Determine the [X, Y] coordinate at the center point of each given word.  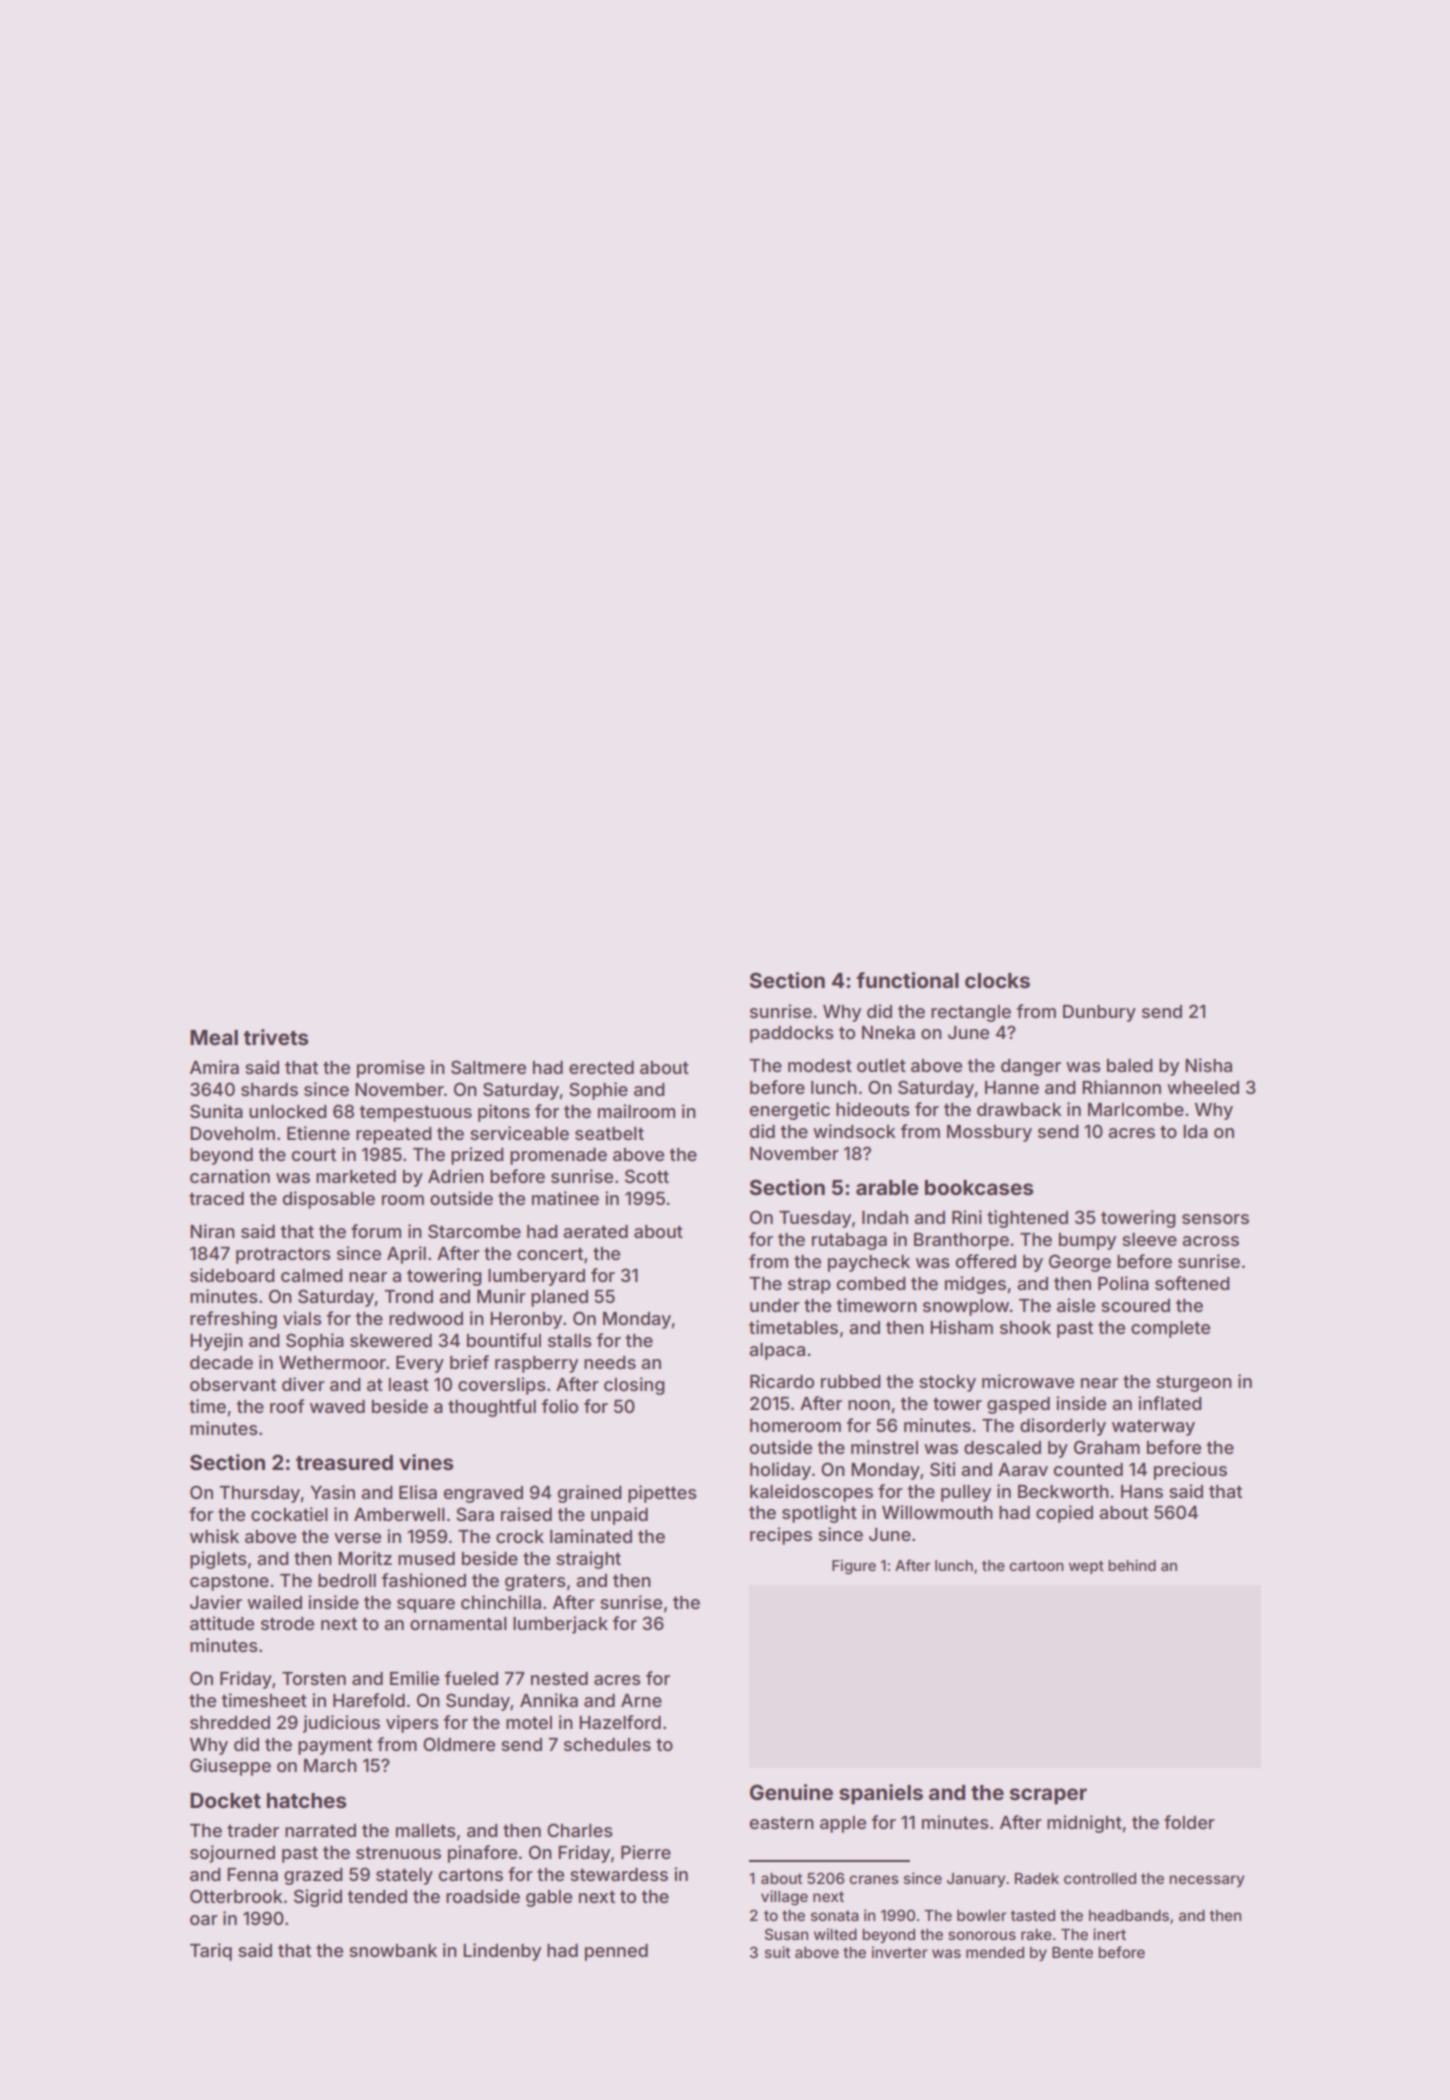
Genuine [791, 1792]
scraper [1048, 1796]
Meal [214, 1037]
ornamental [458, 1623]
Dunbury [1099, 1013]
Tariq [211, 1952]
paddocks [792, 1034]
